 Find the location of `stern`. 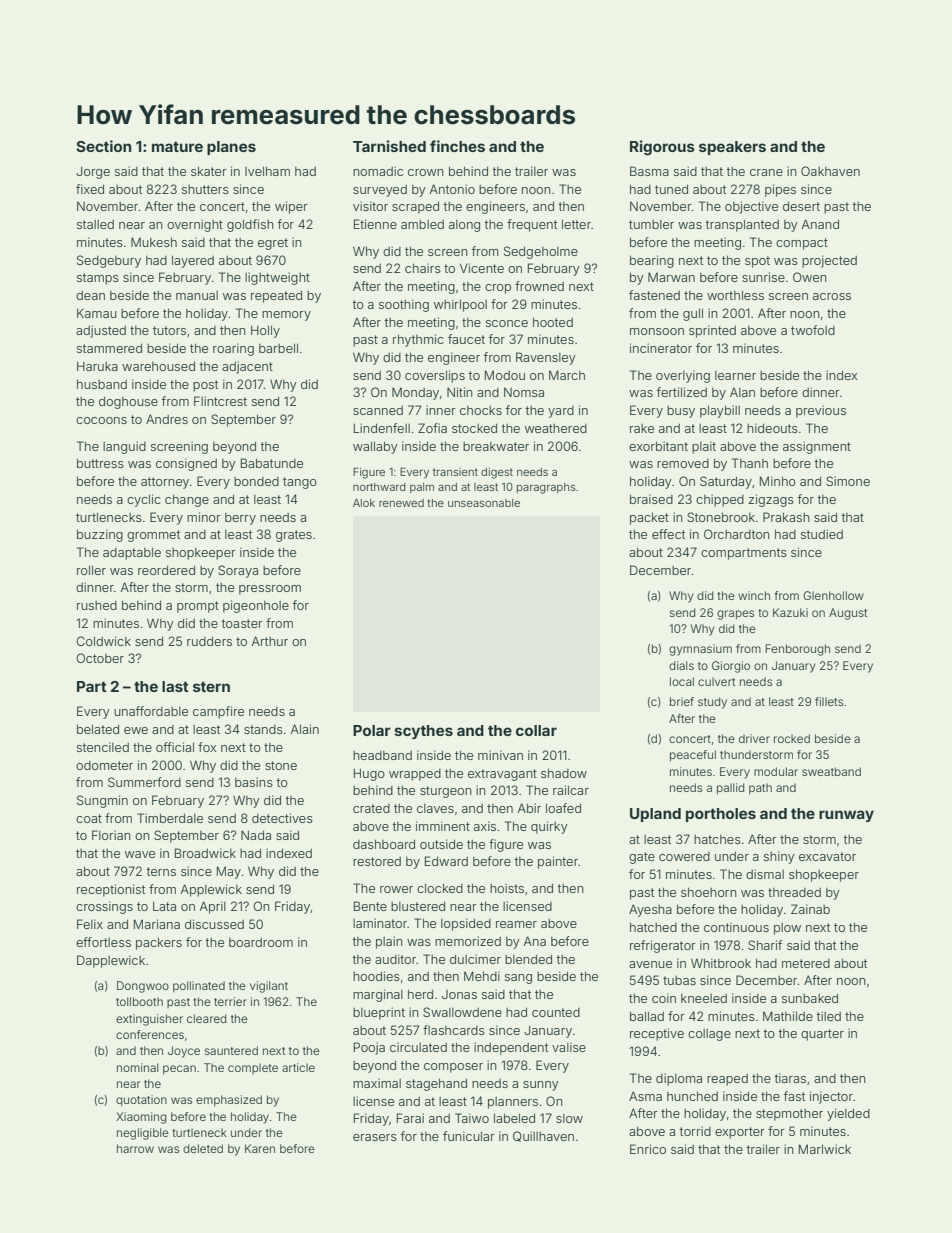

stern is located at coordinates (211, 686).
